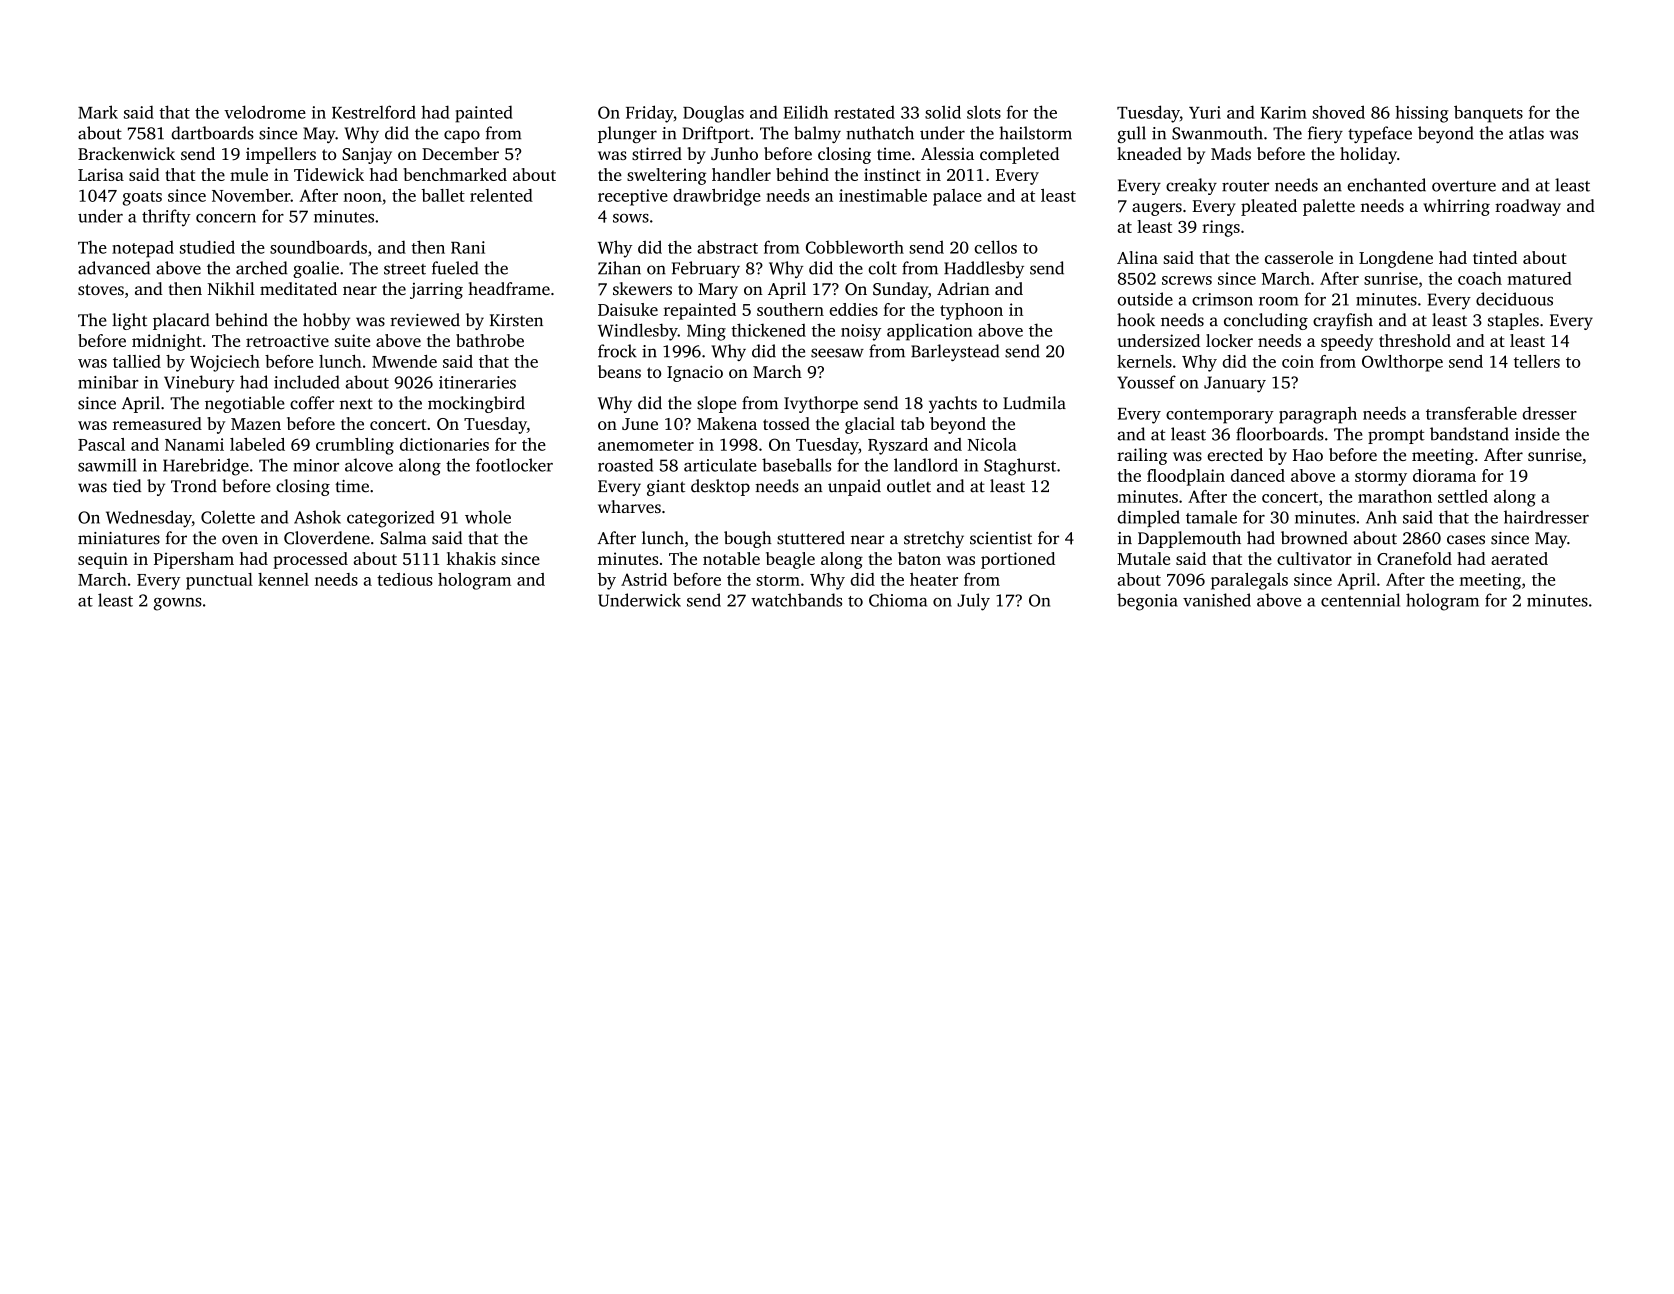 The height and width of the screenshot is (1294, 1674). What do you see at coordinates (855, 247) in the screenshot?
I see `Cobbleworth` at bounding box center [855, 247].
